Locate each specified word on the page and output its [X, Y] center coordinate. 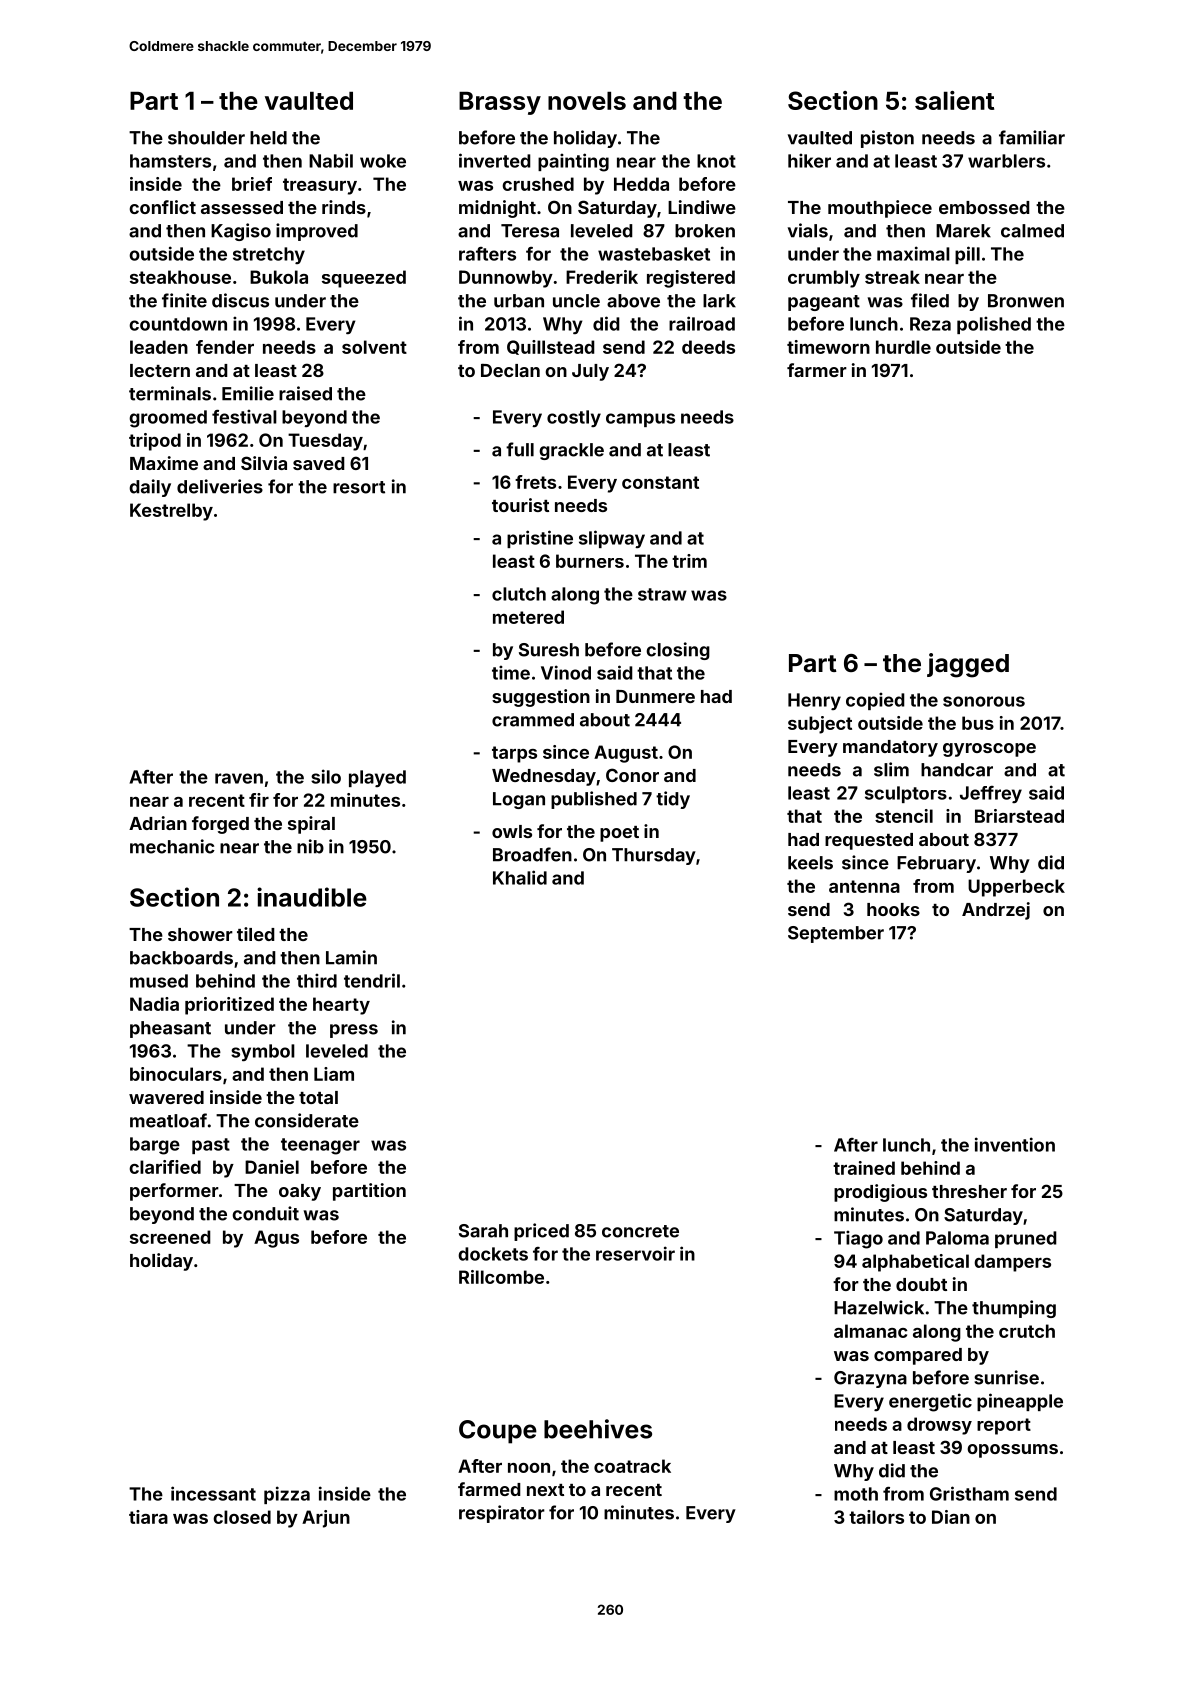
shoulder [206, 138]
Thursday [654, 856]
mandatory [890, 748]
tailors [876, 1517]
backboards [181, 958]
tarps [514, 754]
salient [954, 100]
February [936, 864]
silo [326, 776]
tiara [148, 1517]
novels [587, 101]
